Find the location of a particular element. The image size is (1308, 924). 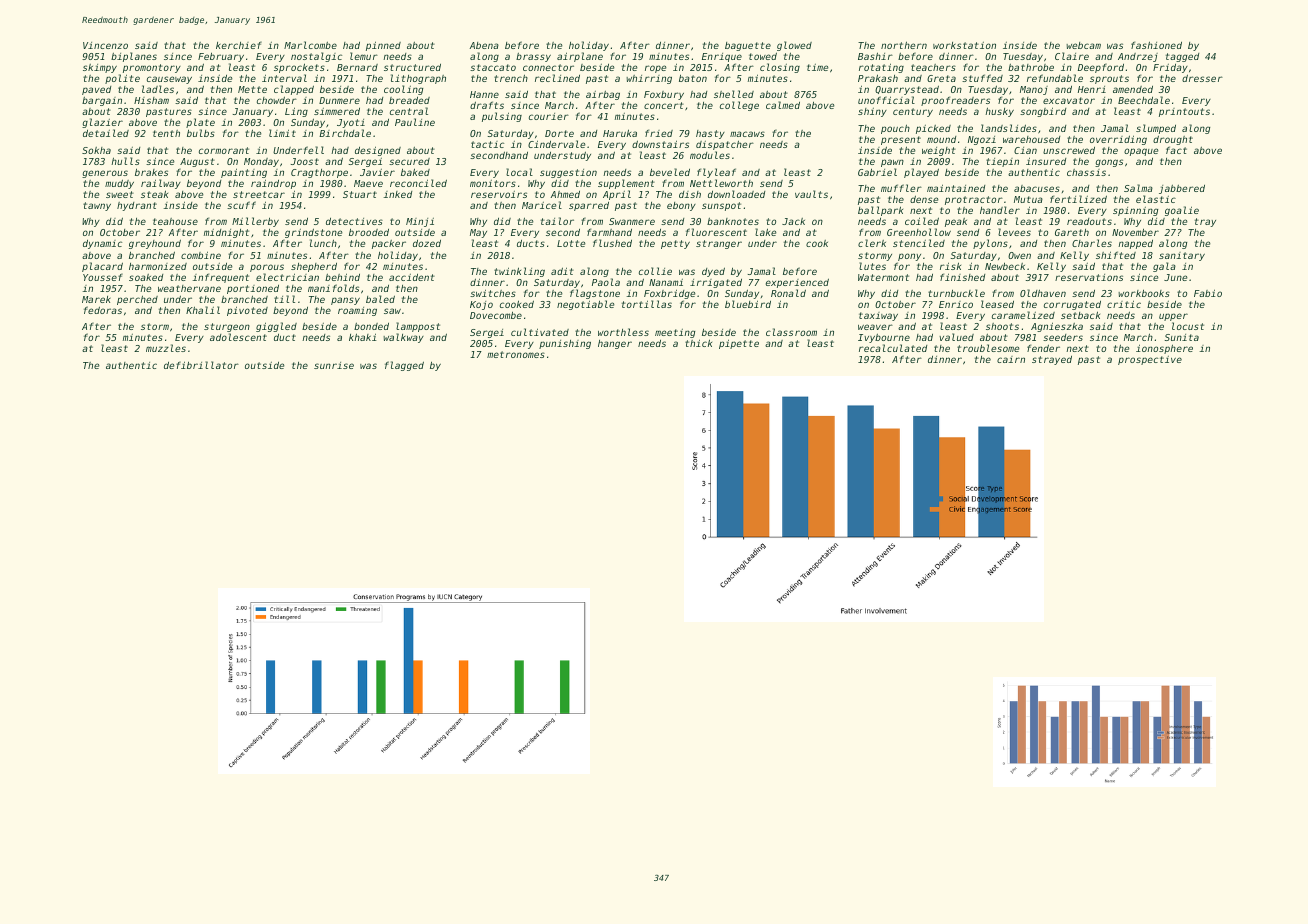

fashioned is located at coordinates (1156, 45).
